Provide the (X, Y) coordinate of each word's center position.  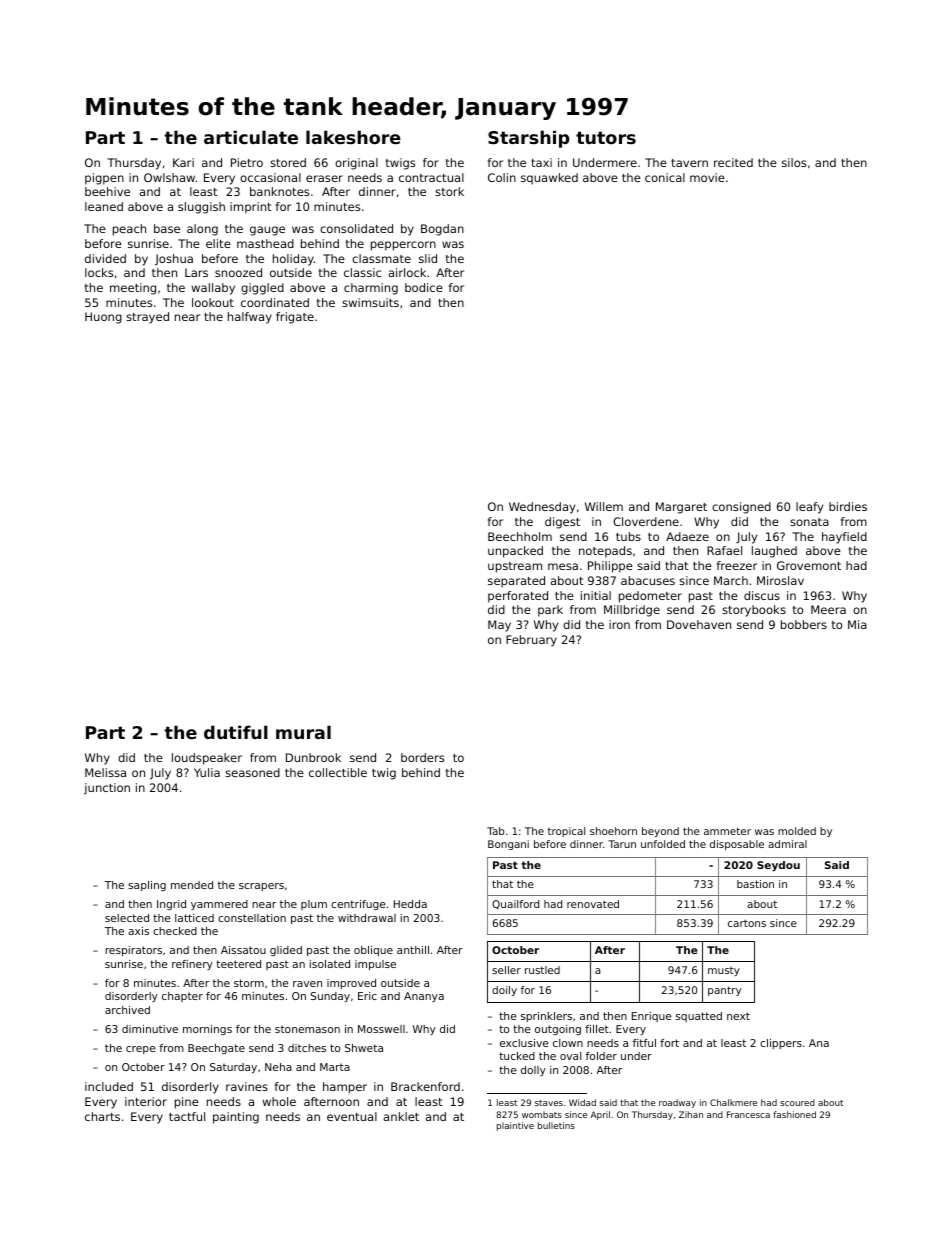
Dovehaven (699, 624)
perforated (518, 597)
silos (794, 162)
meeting (133, 289)
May (499, 626)
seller (506, 970)
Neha (278, 1067)
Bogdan (442, 230)
